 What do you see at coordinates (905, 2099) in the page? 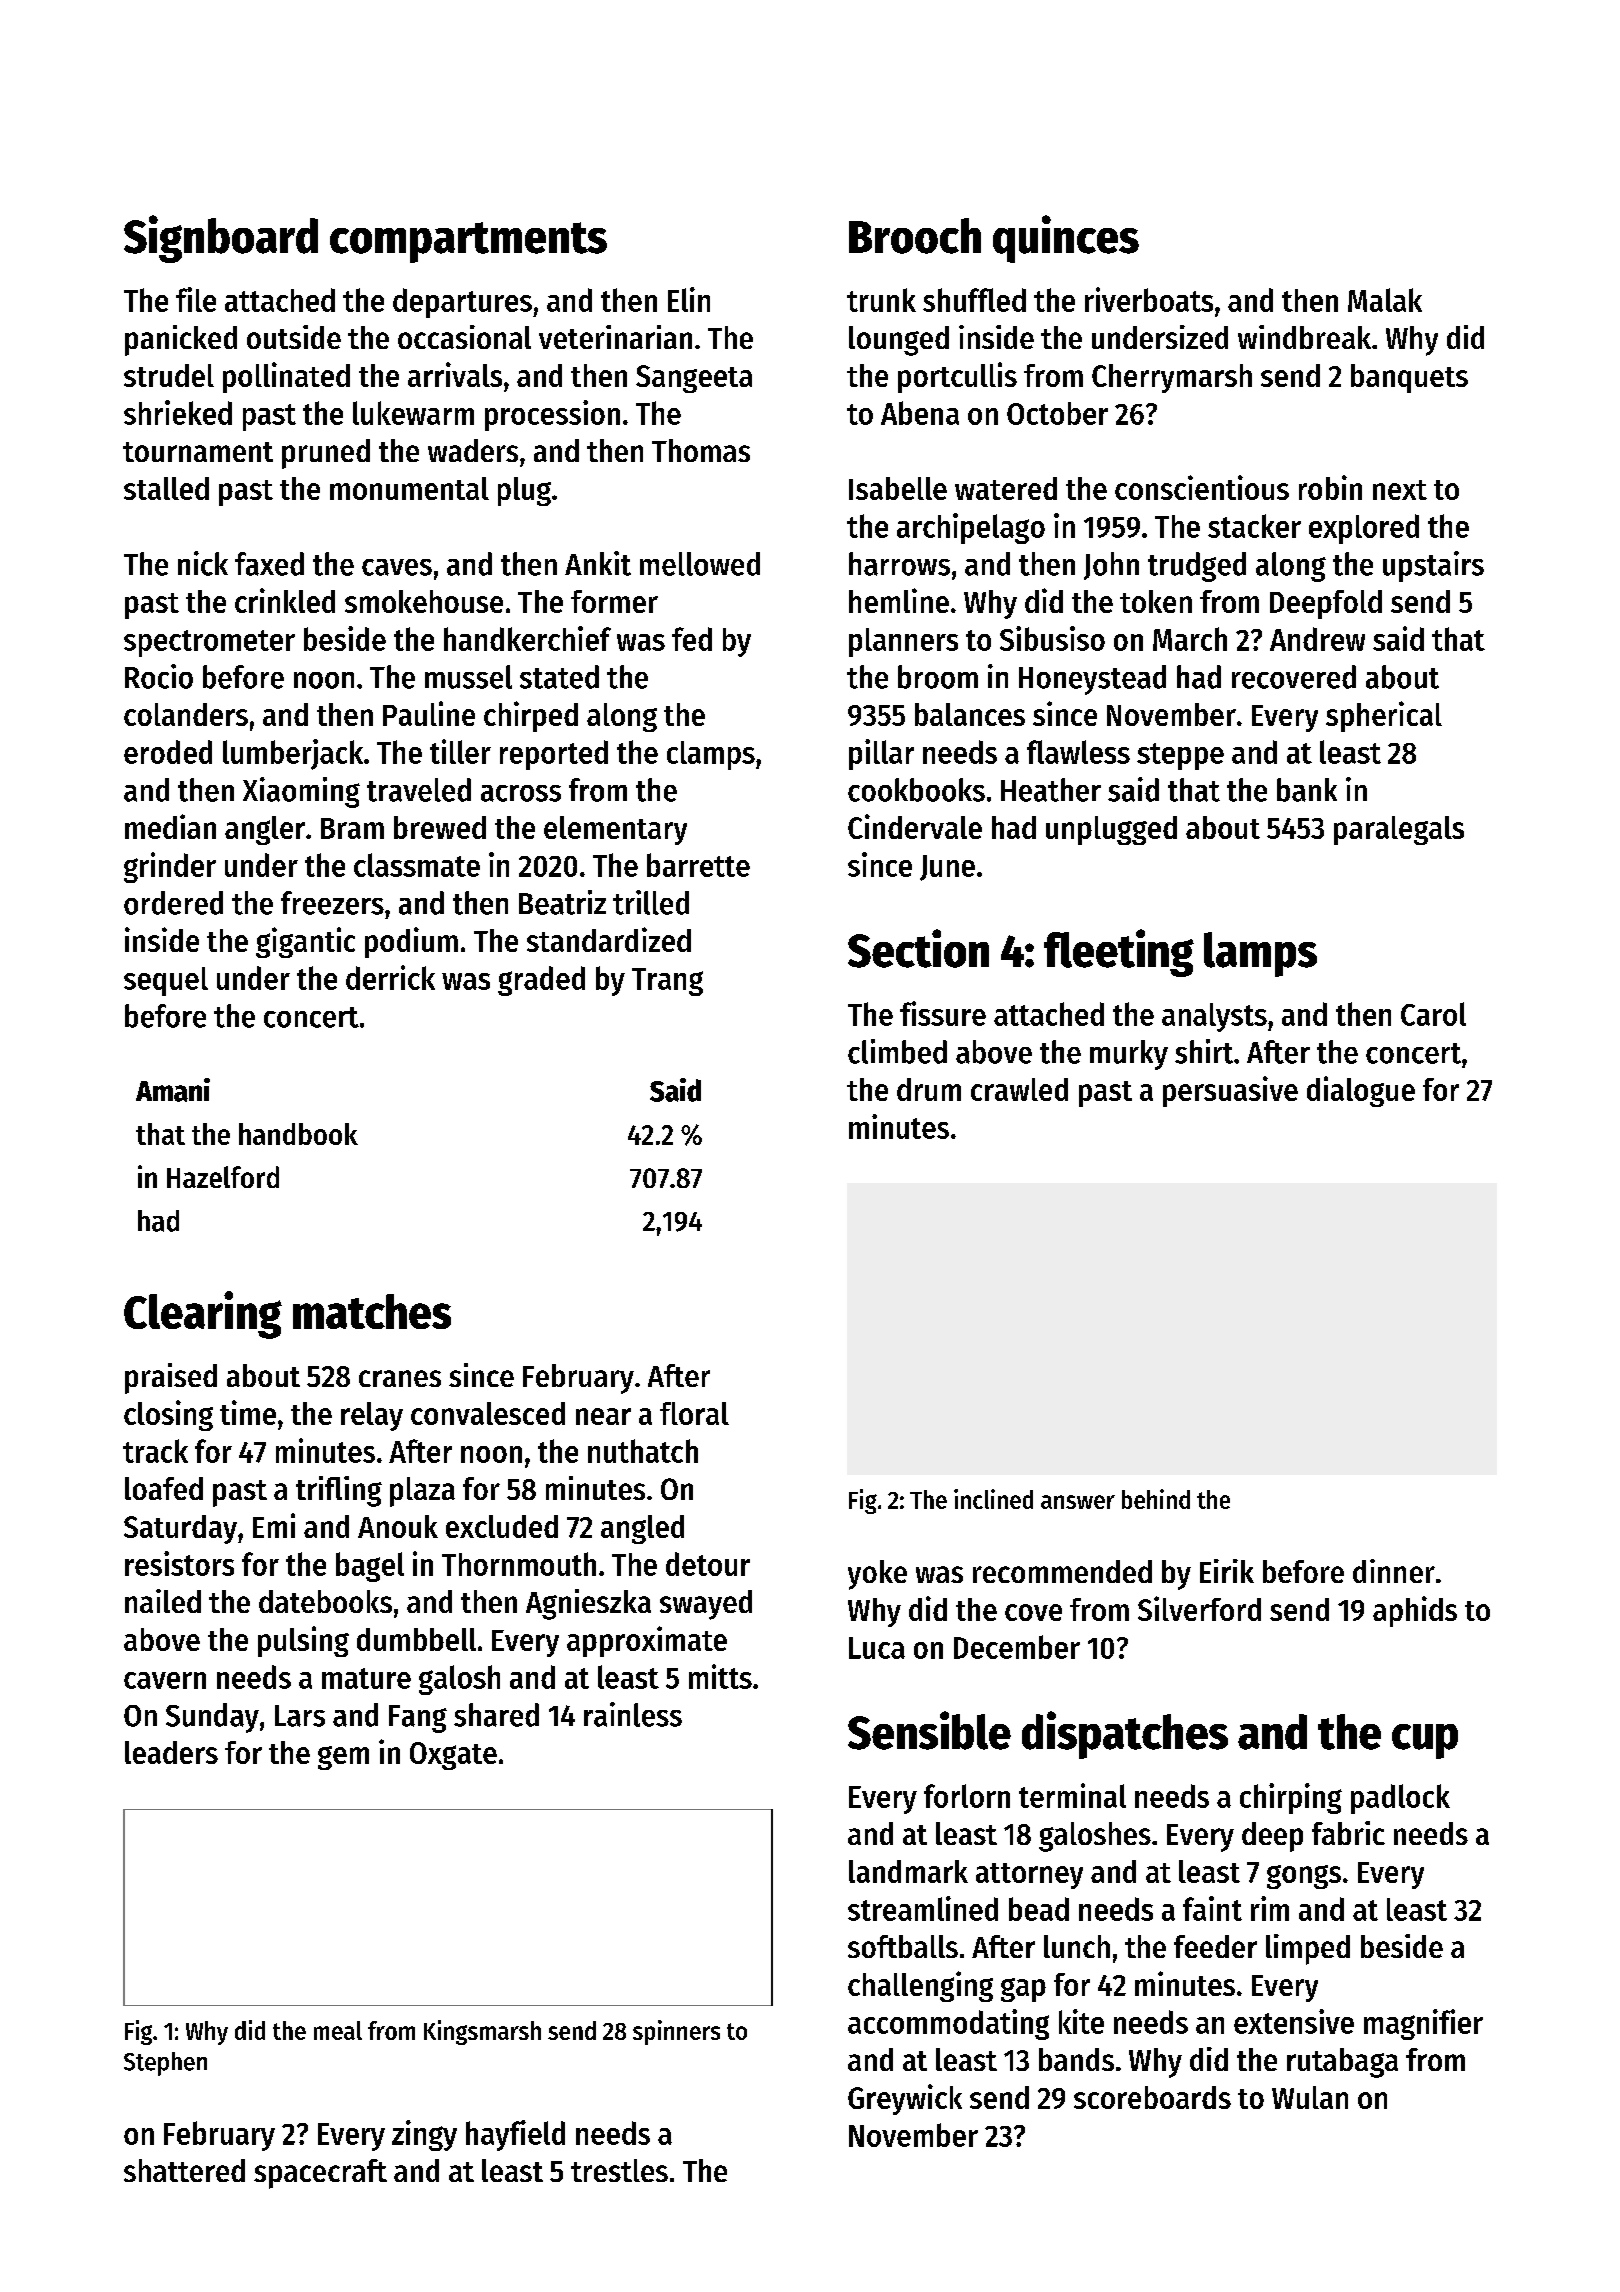
I see `Greywick` at bounding box center [905, 2099].
